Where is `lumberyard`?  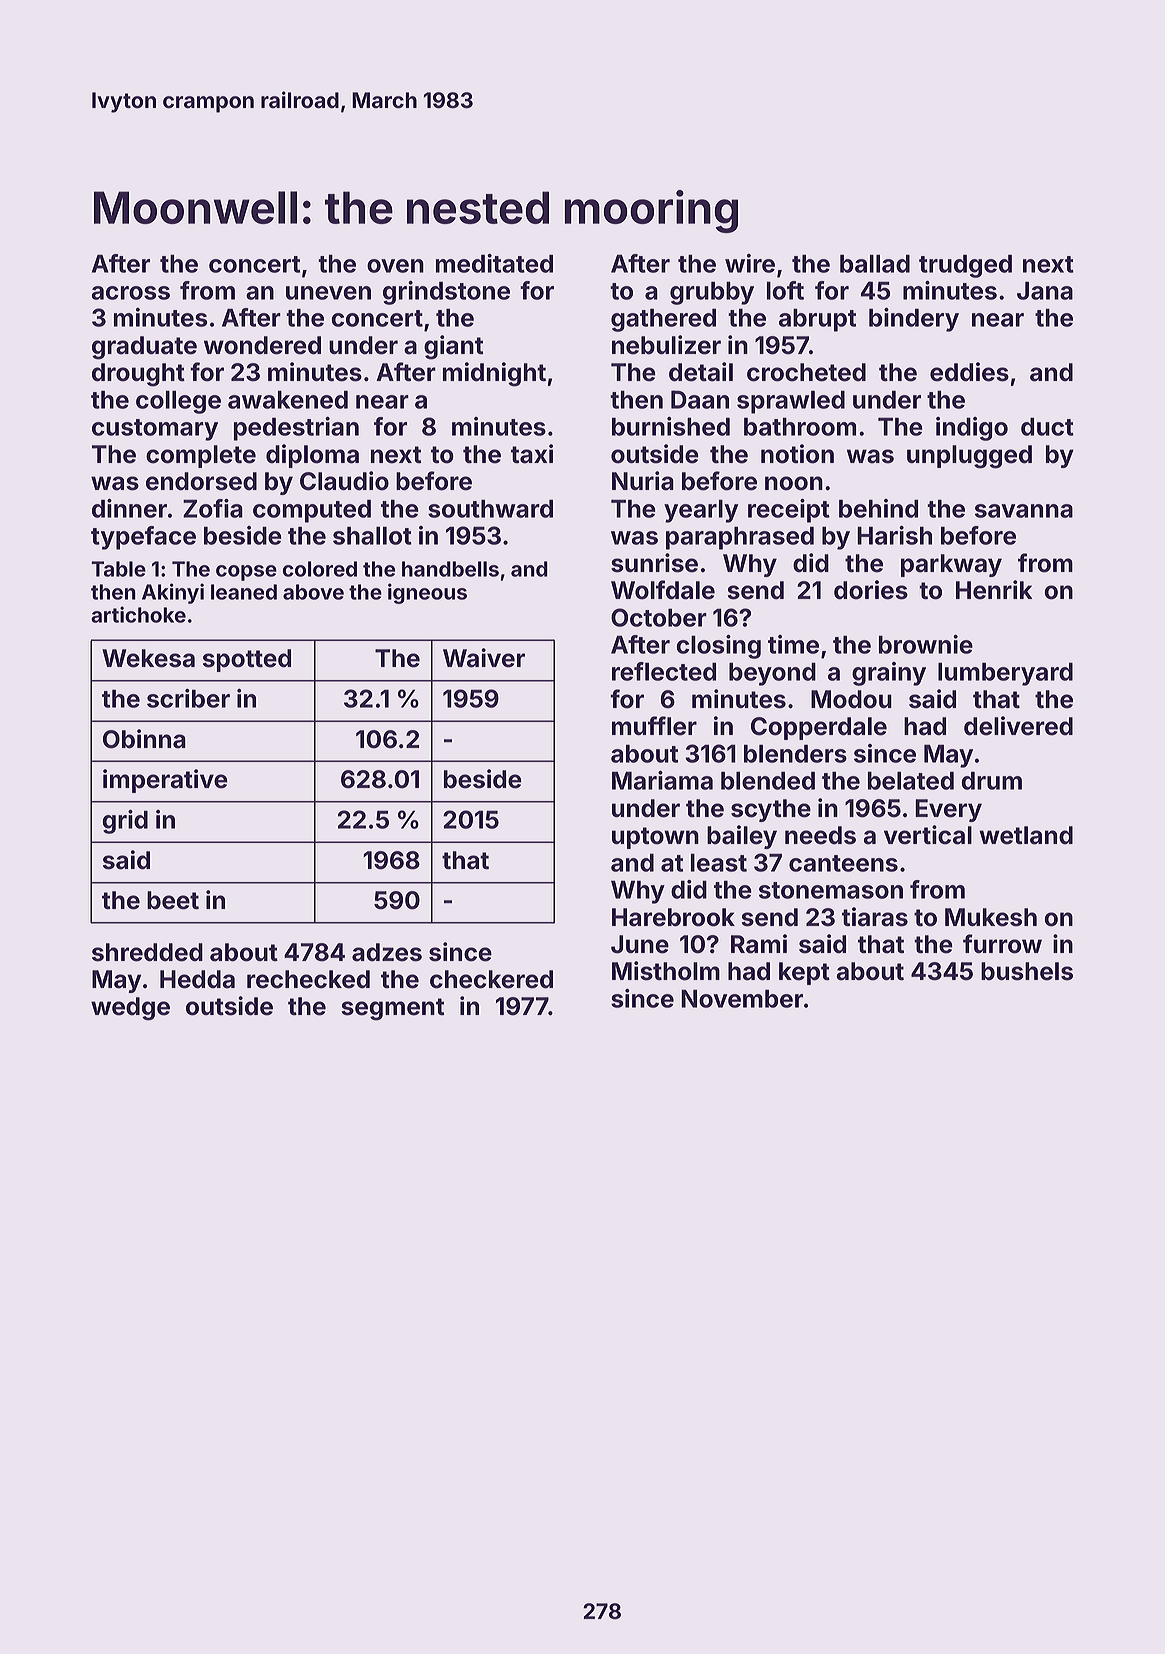 lumberyard is located at coordinates (1005, 674).
